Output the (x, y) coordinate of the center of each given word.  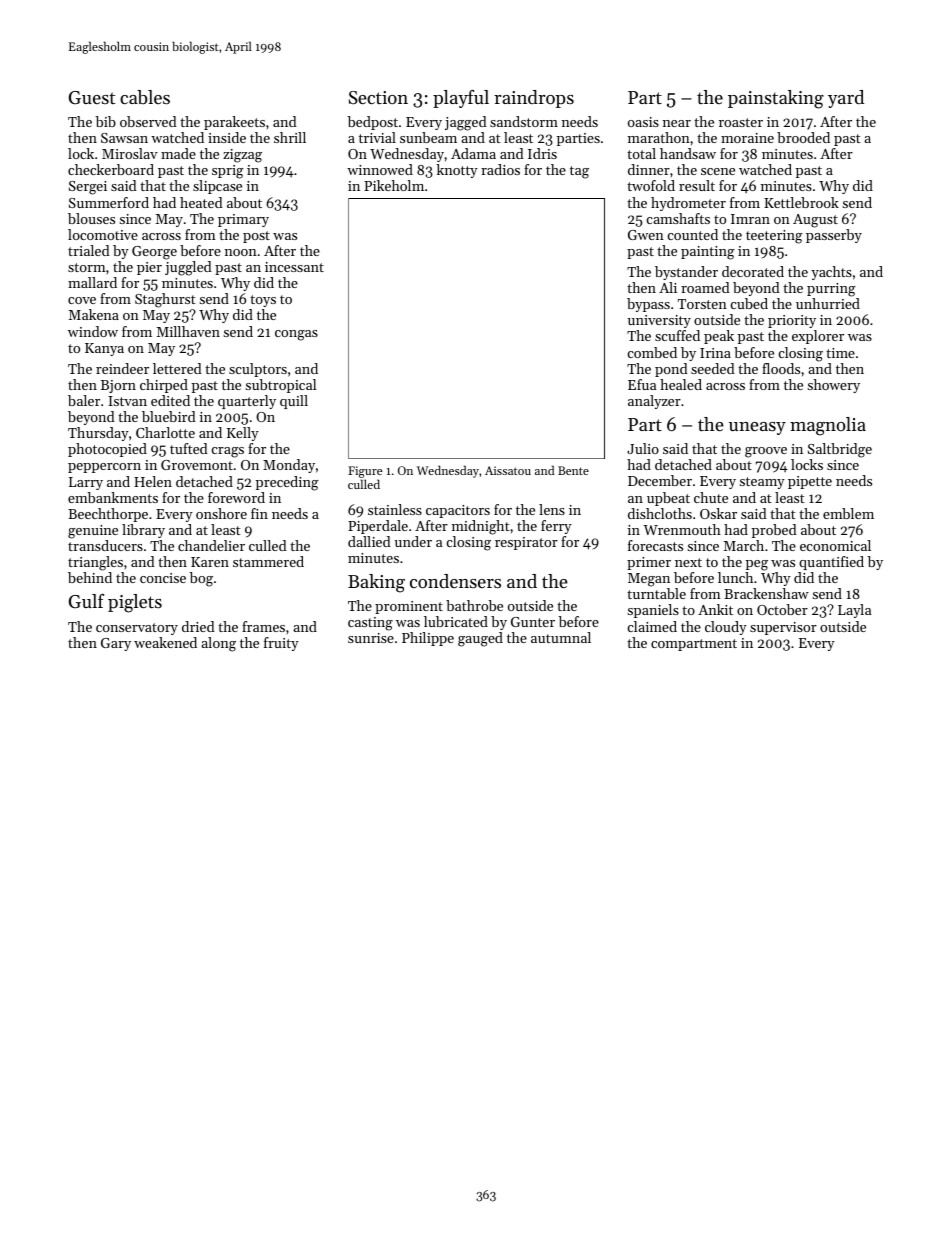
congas (296, 335)
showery (834, 386)
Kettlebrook (801, 202)
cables (145, 97)
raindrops (534, 99)
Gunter (533, 622)
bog (201, 579)
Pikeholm (394, 185)
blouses (91, 218)
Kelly (243, 434)
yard (846, 99)
